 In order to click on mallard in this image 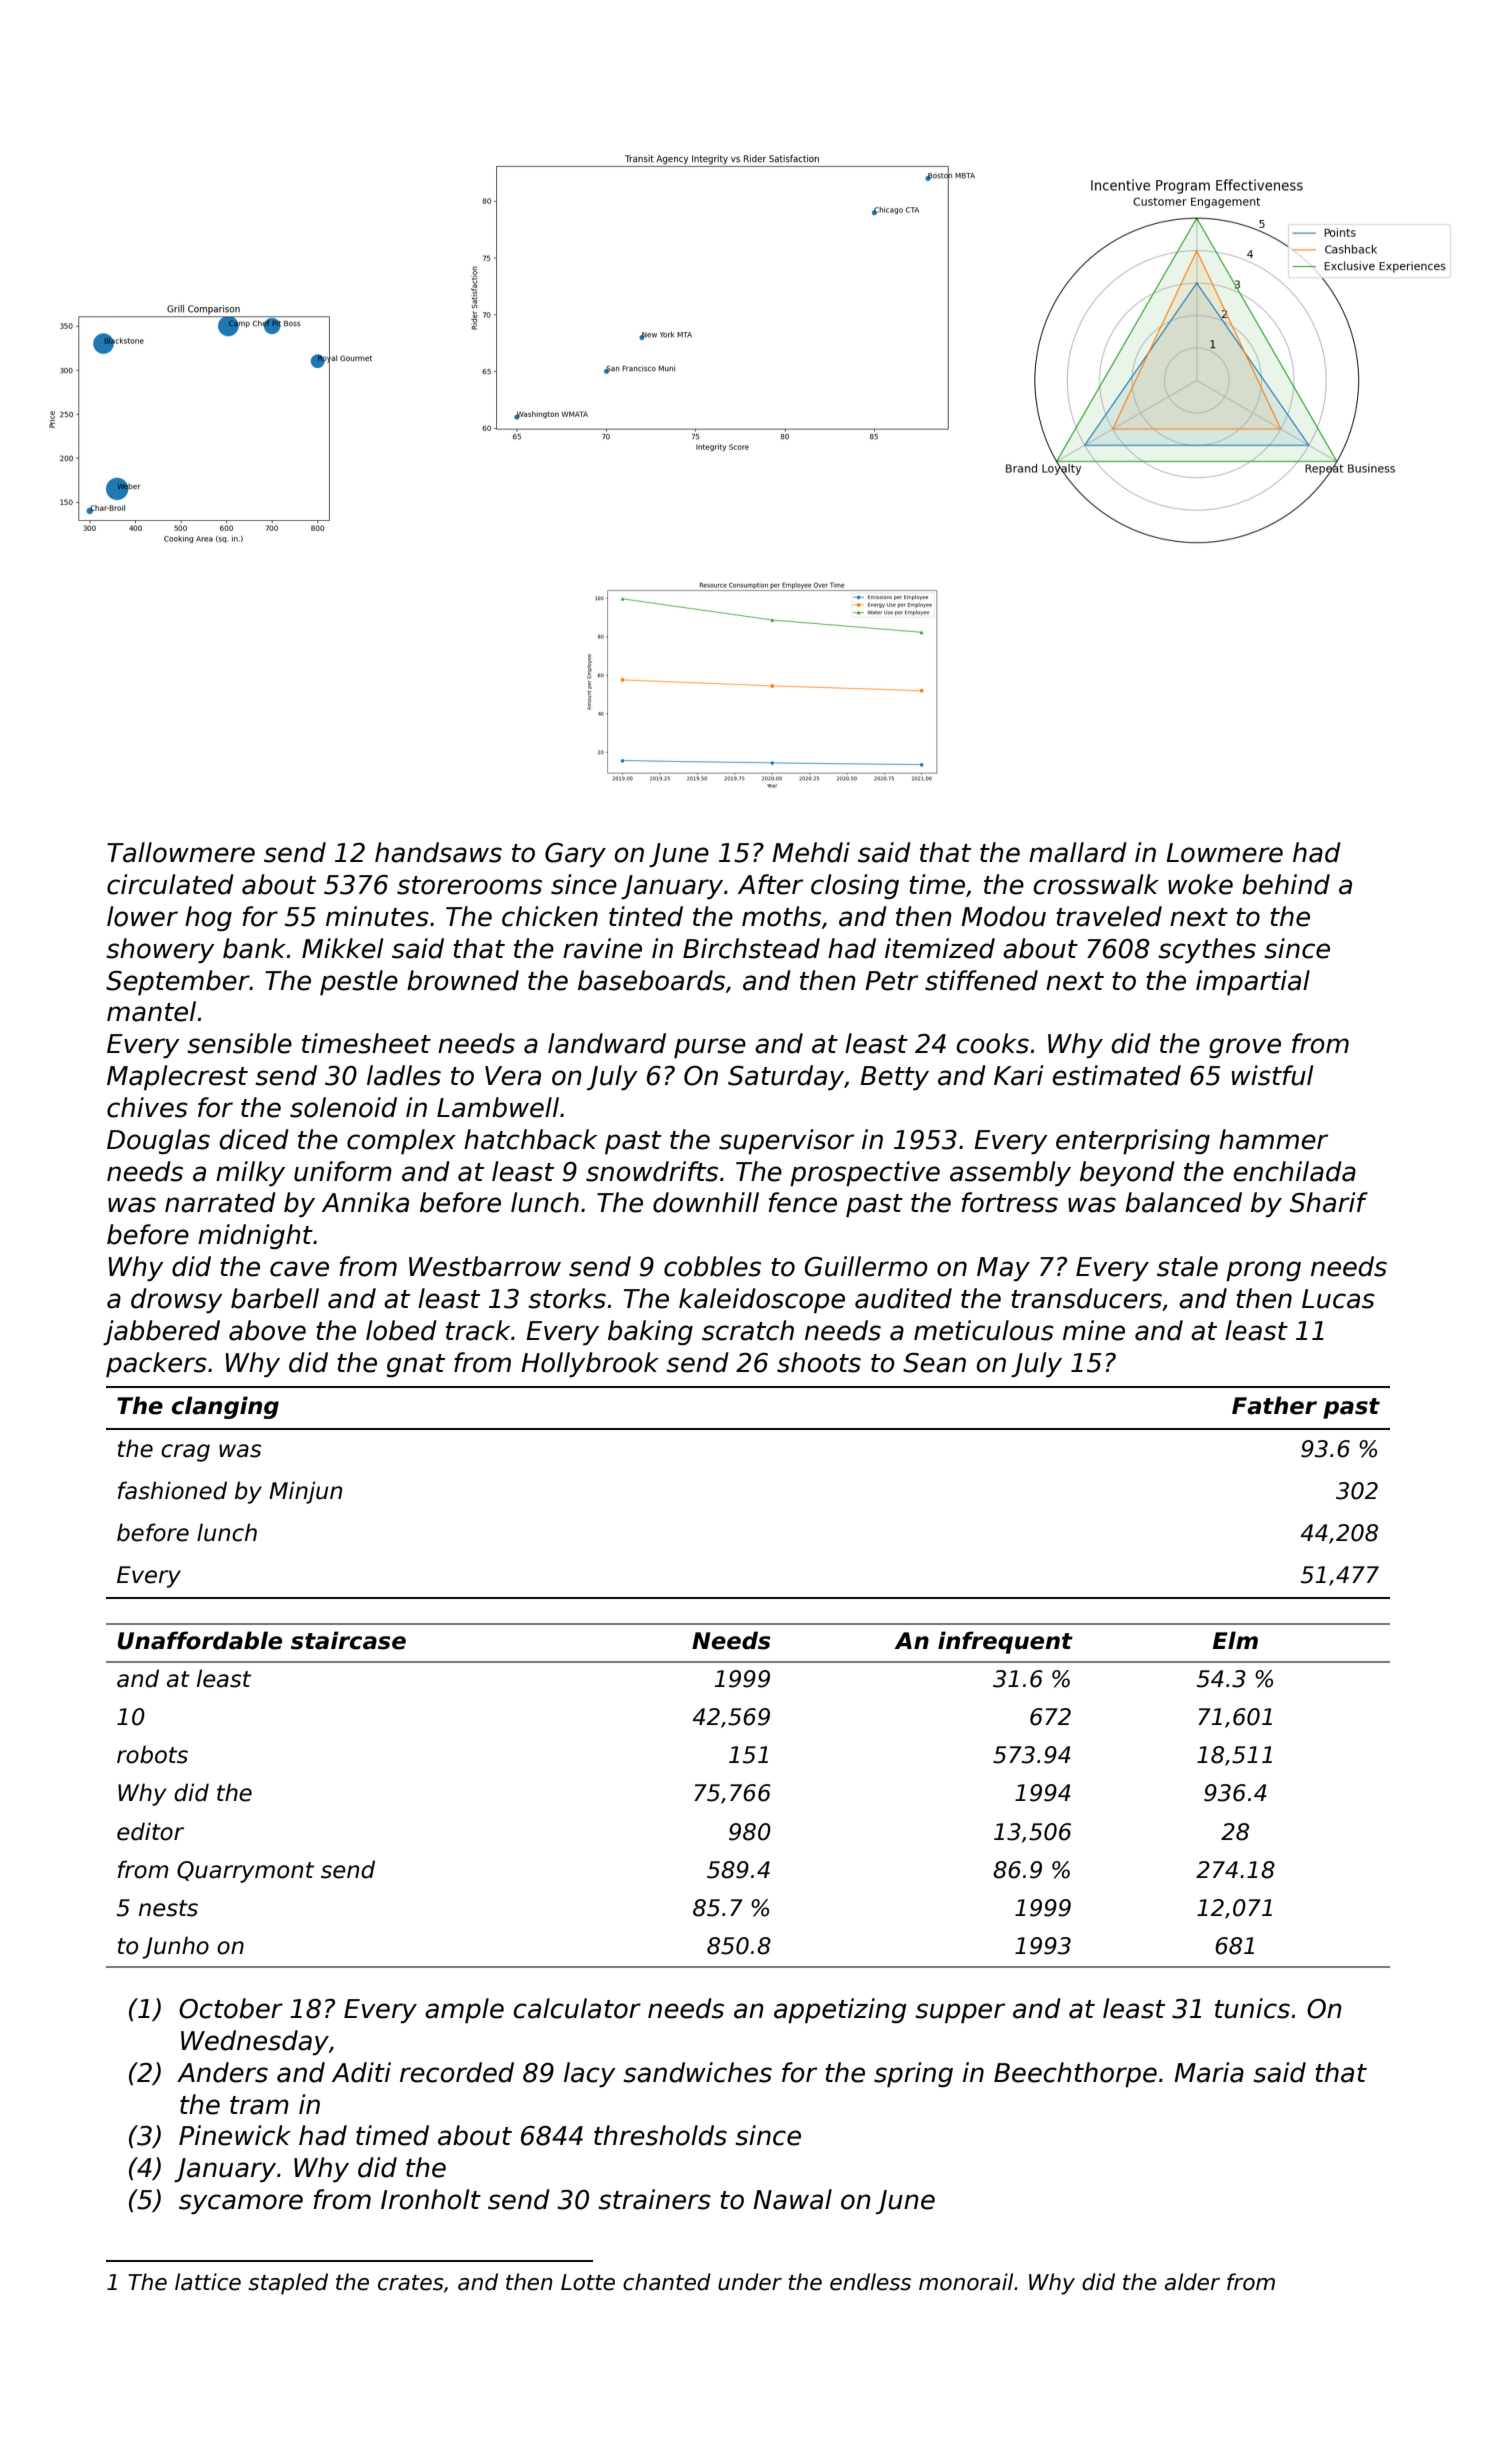, I will do `click(1078, 852)`.
